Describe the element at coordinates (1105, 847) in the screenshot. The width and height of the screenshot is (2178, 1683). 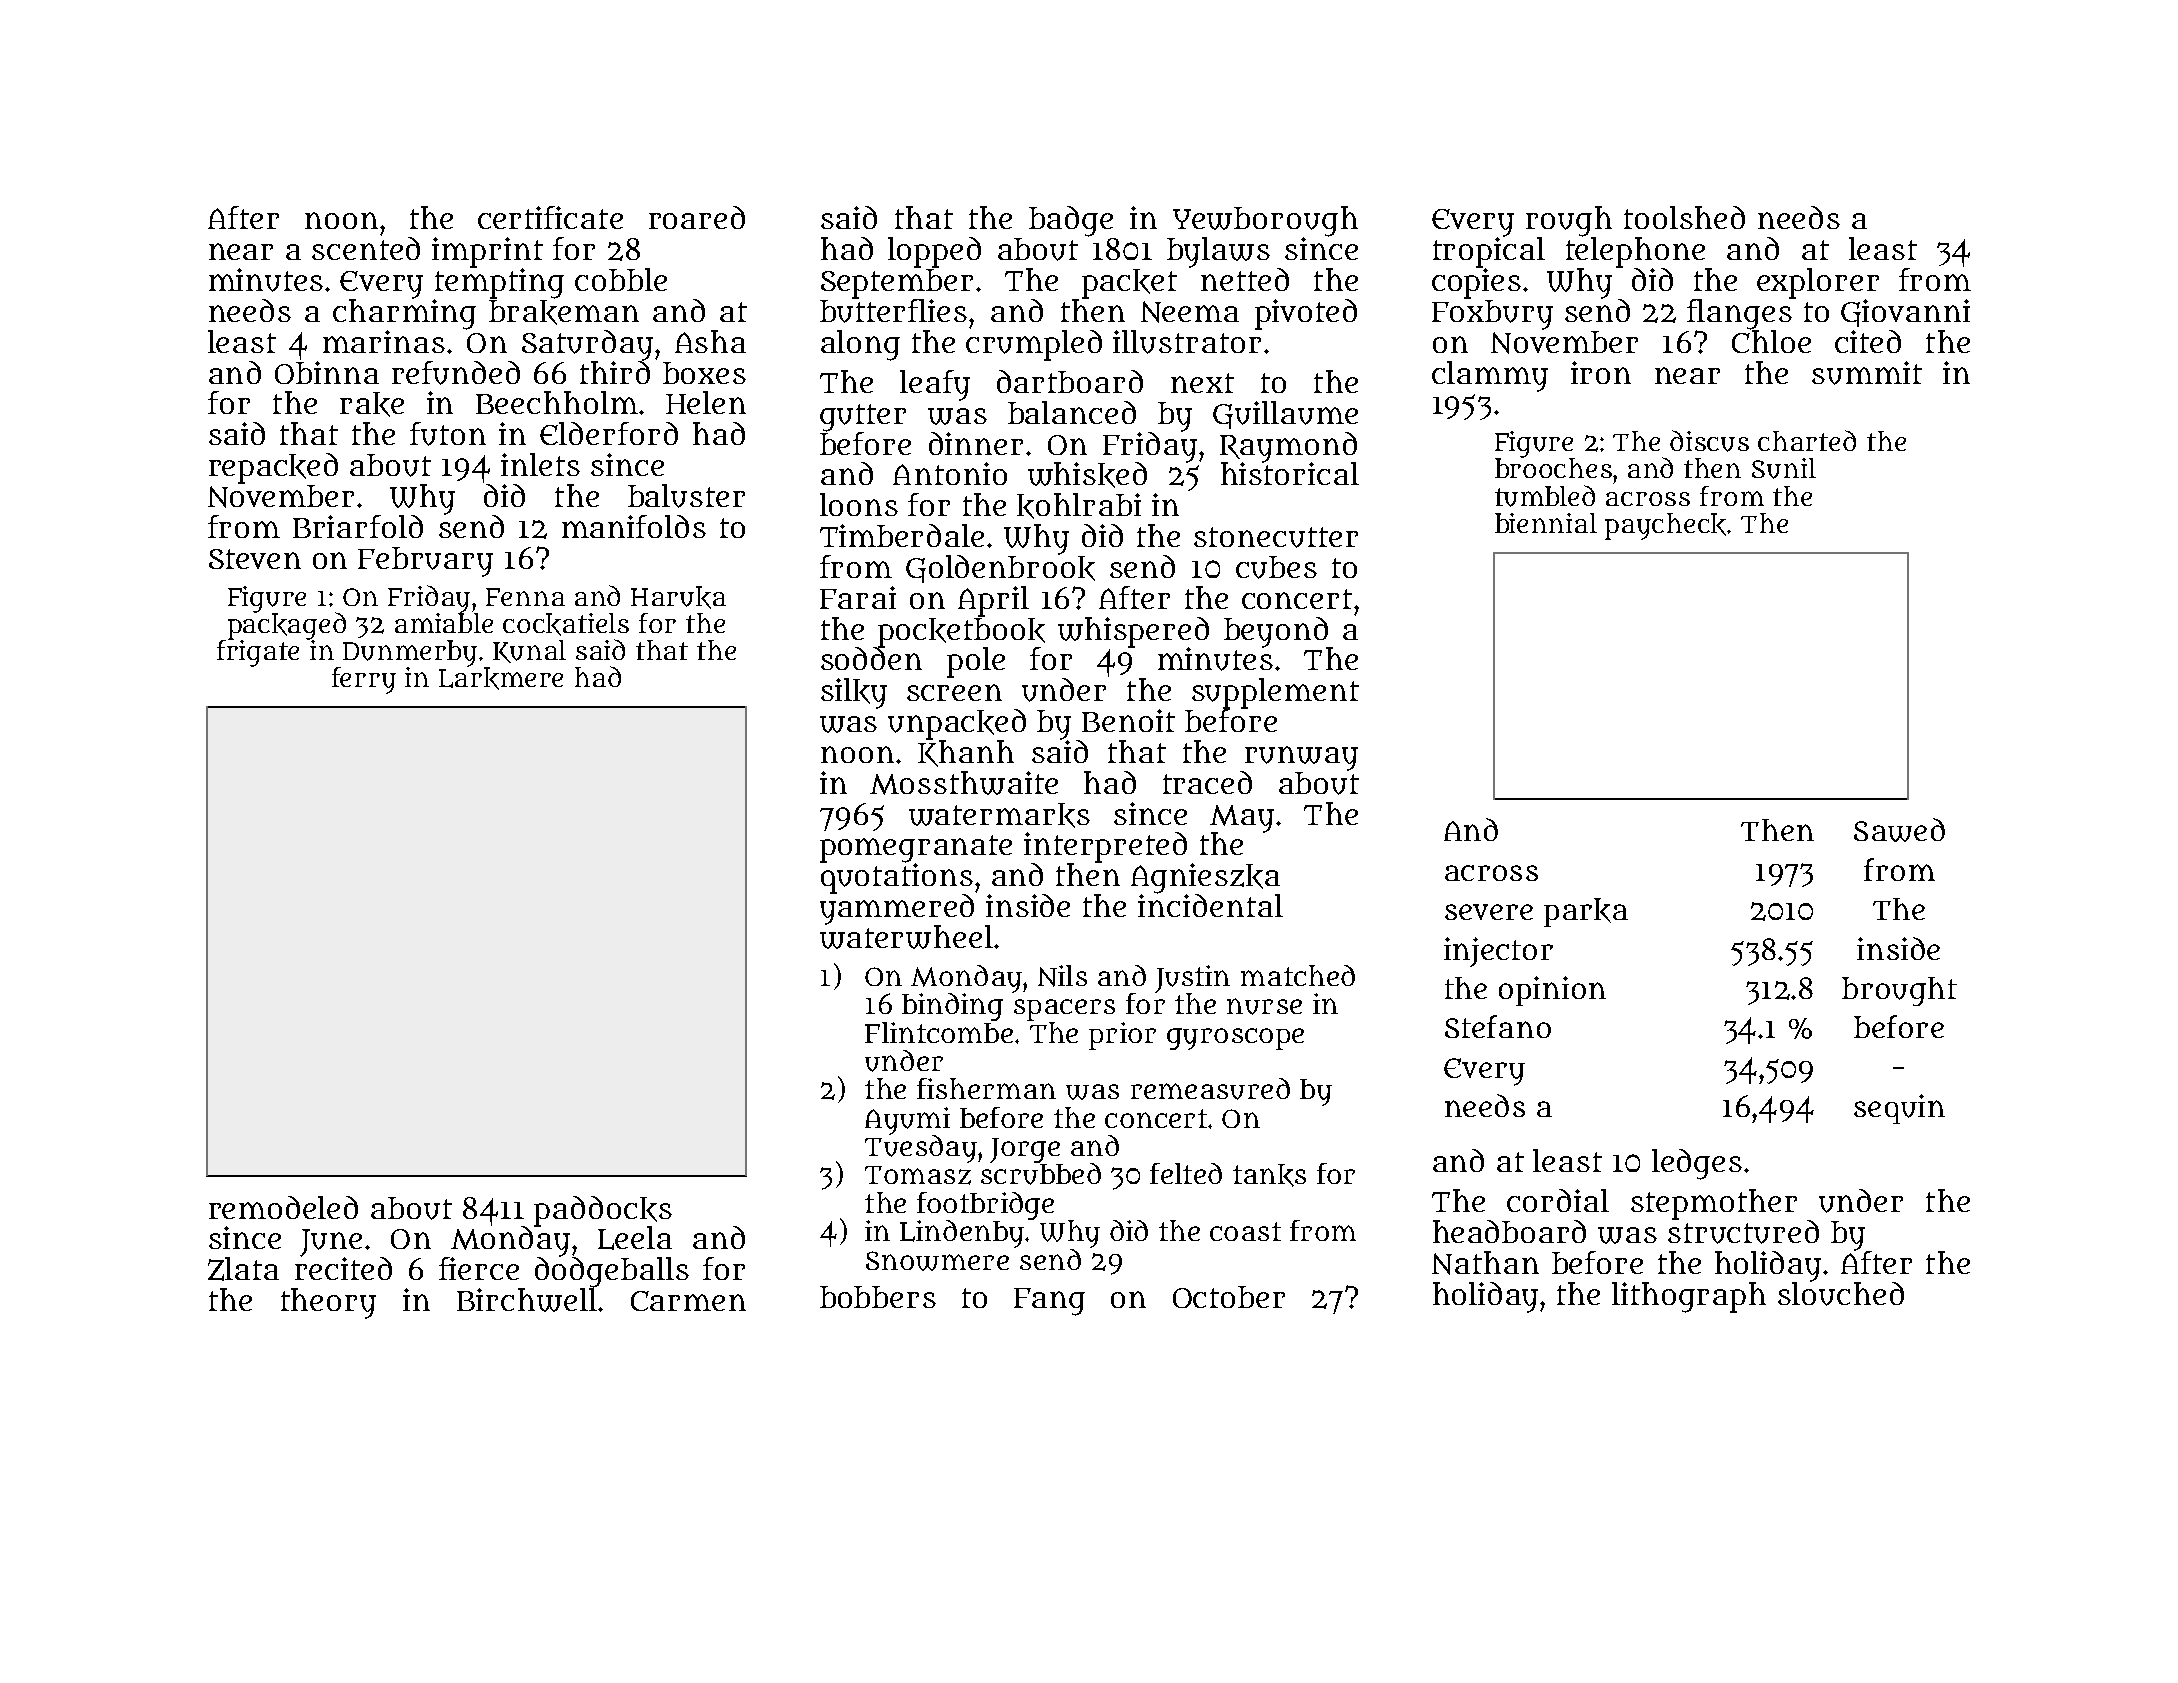
I see `interpreted` at that location.
